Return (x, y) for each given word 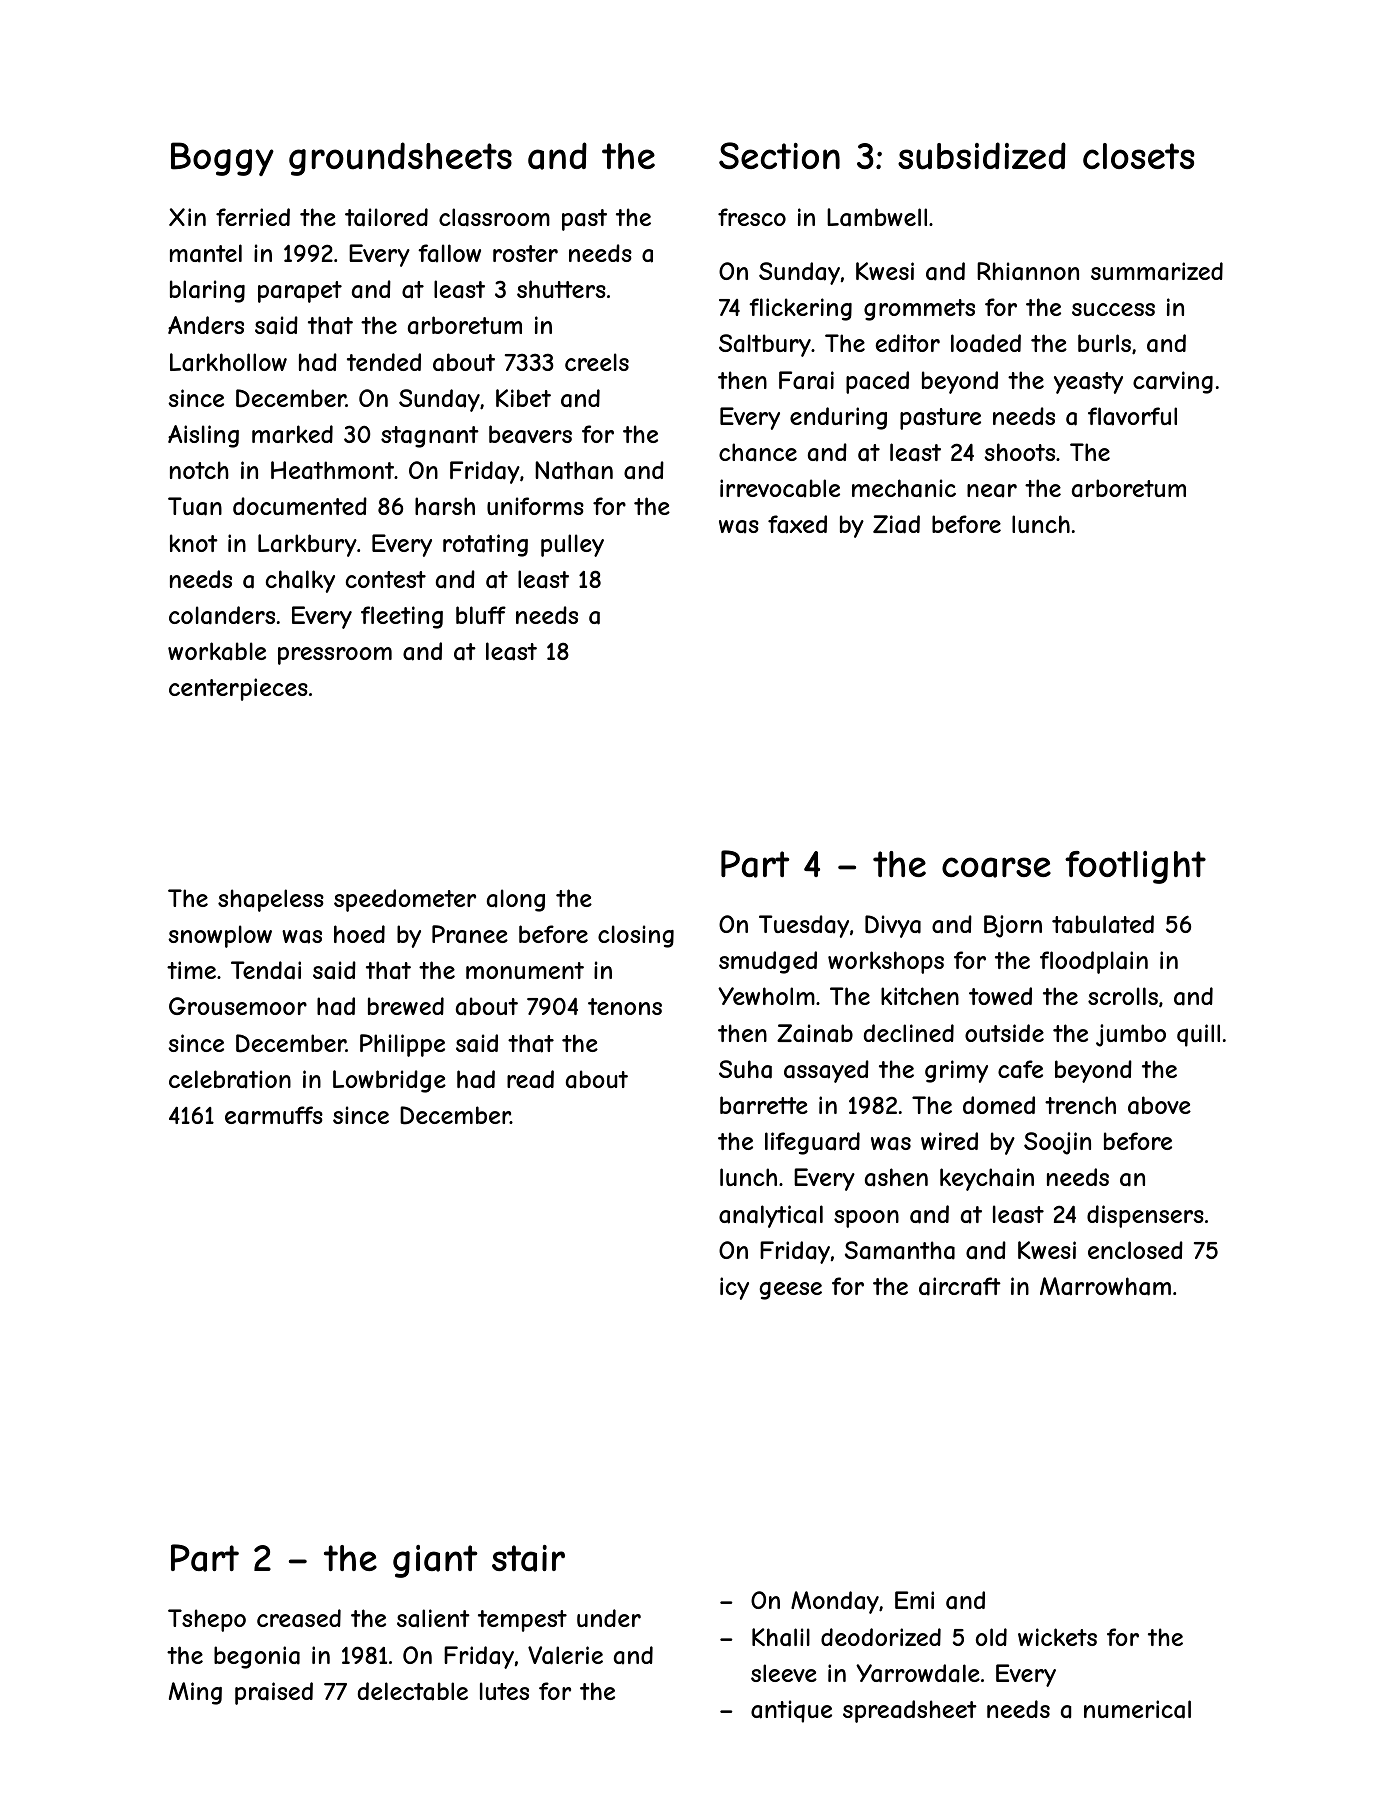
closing (636, 936)
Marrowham (1105, 1286)
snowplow (220, 936)
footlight (1135, 867)
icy (734, 1288)
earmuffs (274, 1115)
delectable (413, 1691)
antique (791, 1711)
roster (525, 253)
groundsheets (400, 159)
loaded (986, 343)
